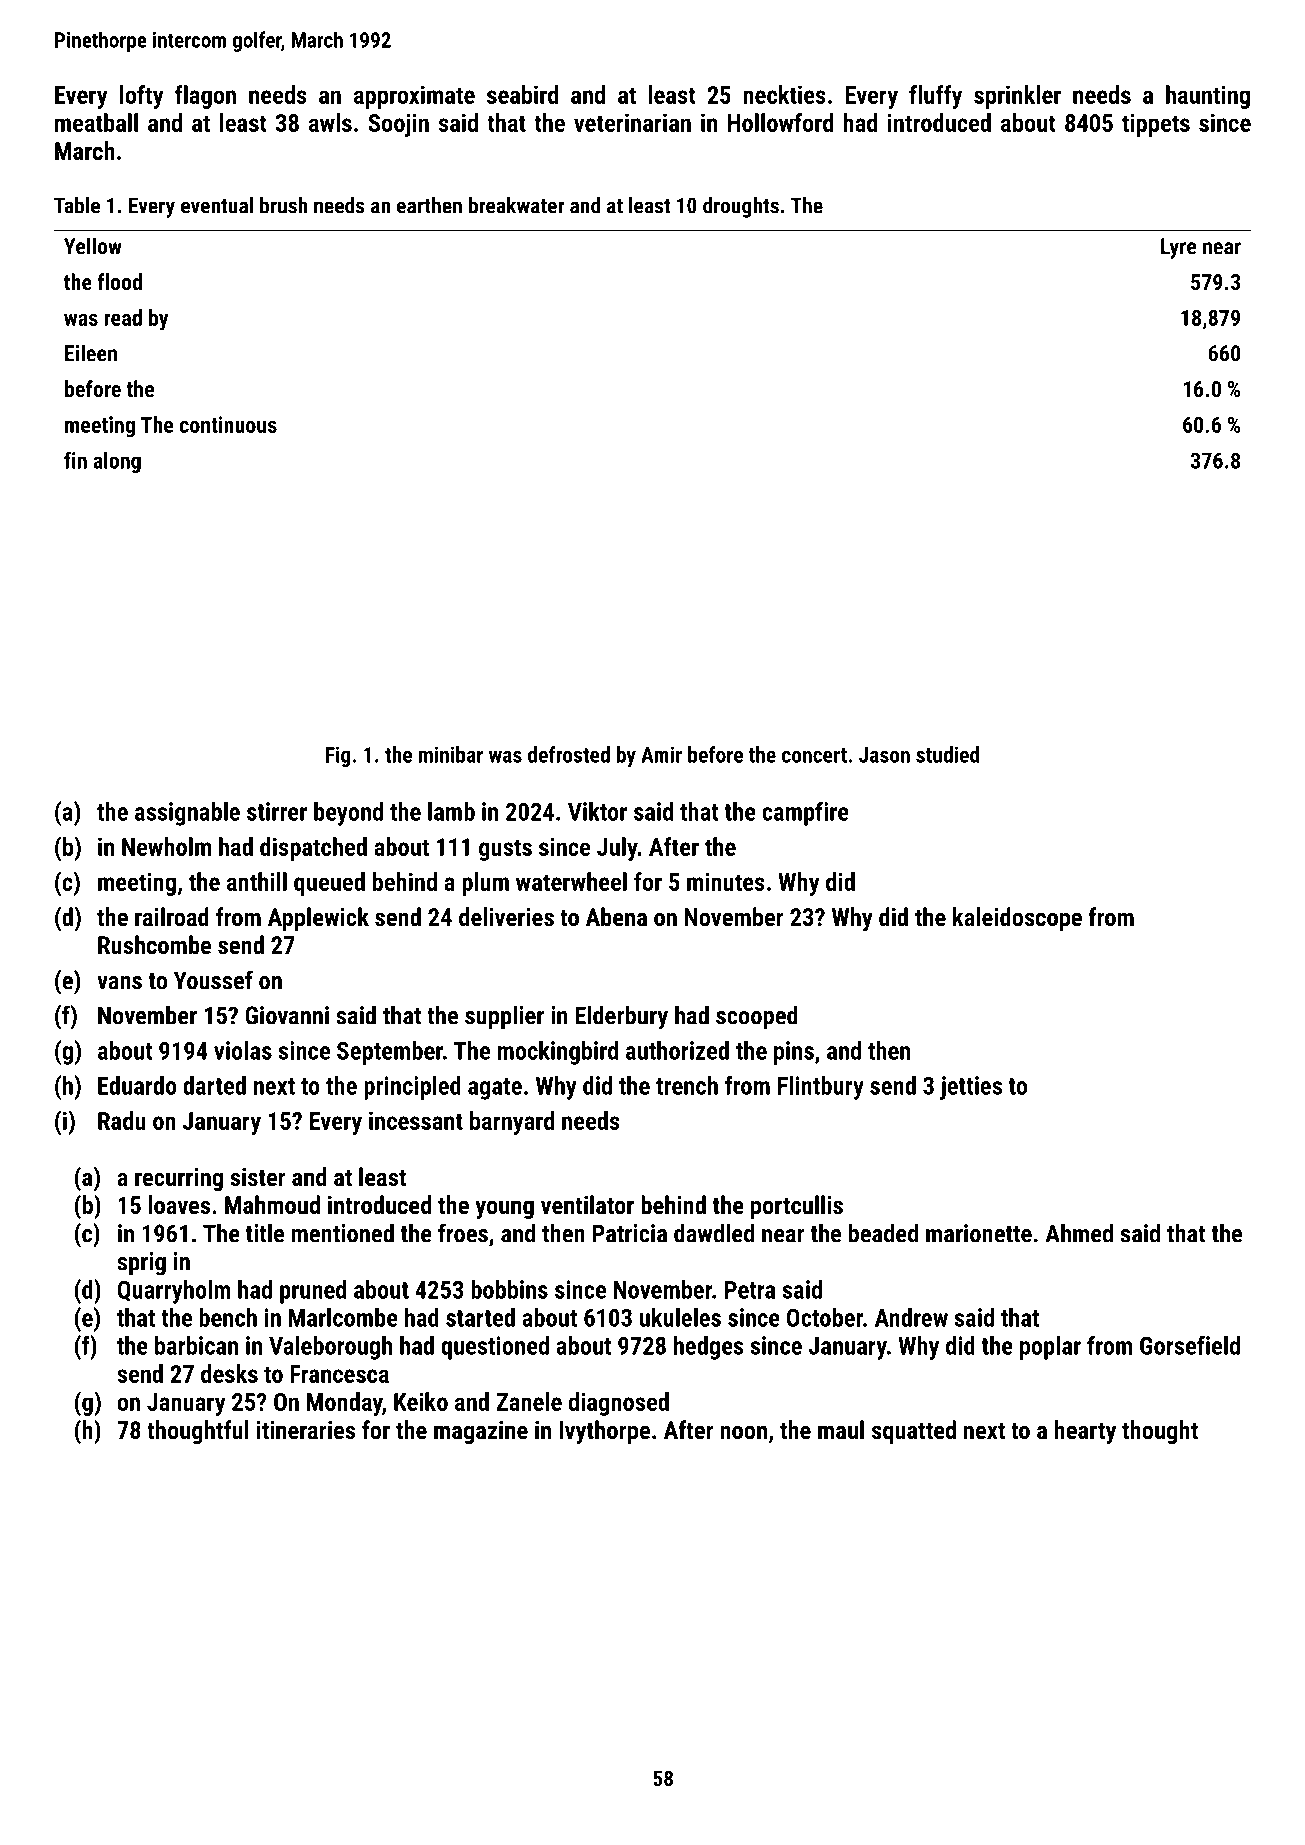  I want to click on breakwater, so click(517, 205).
